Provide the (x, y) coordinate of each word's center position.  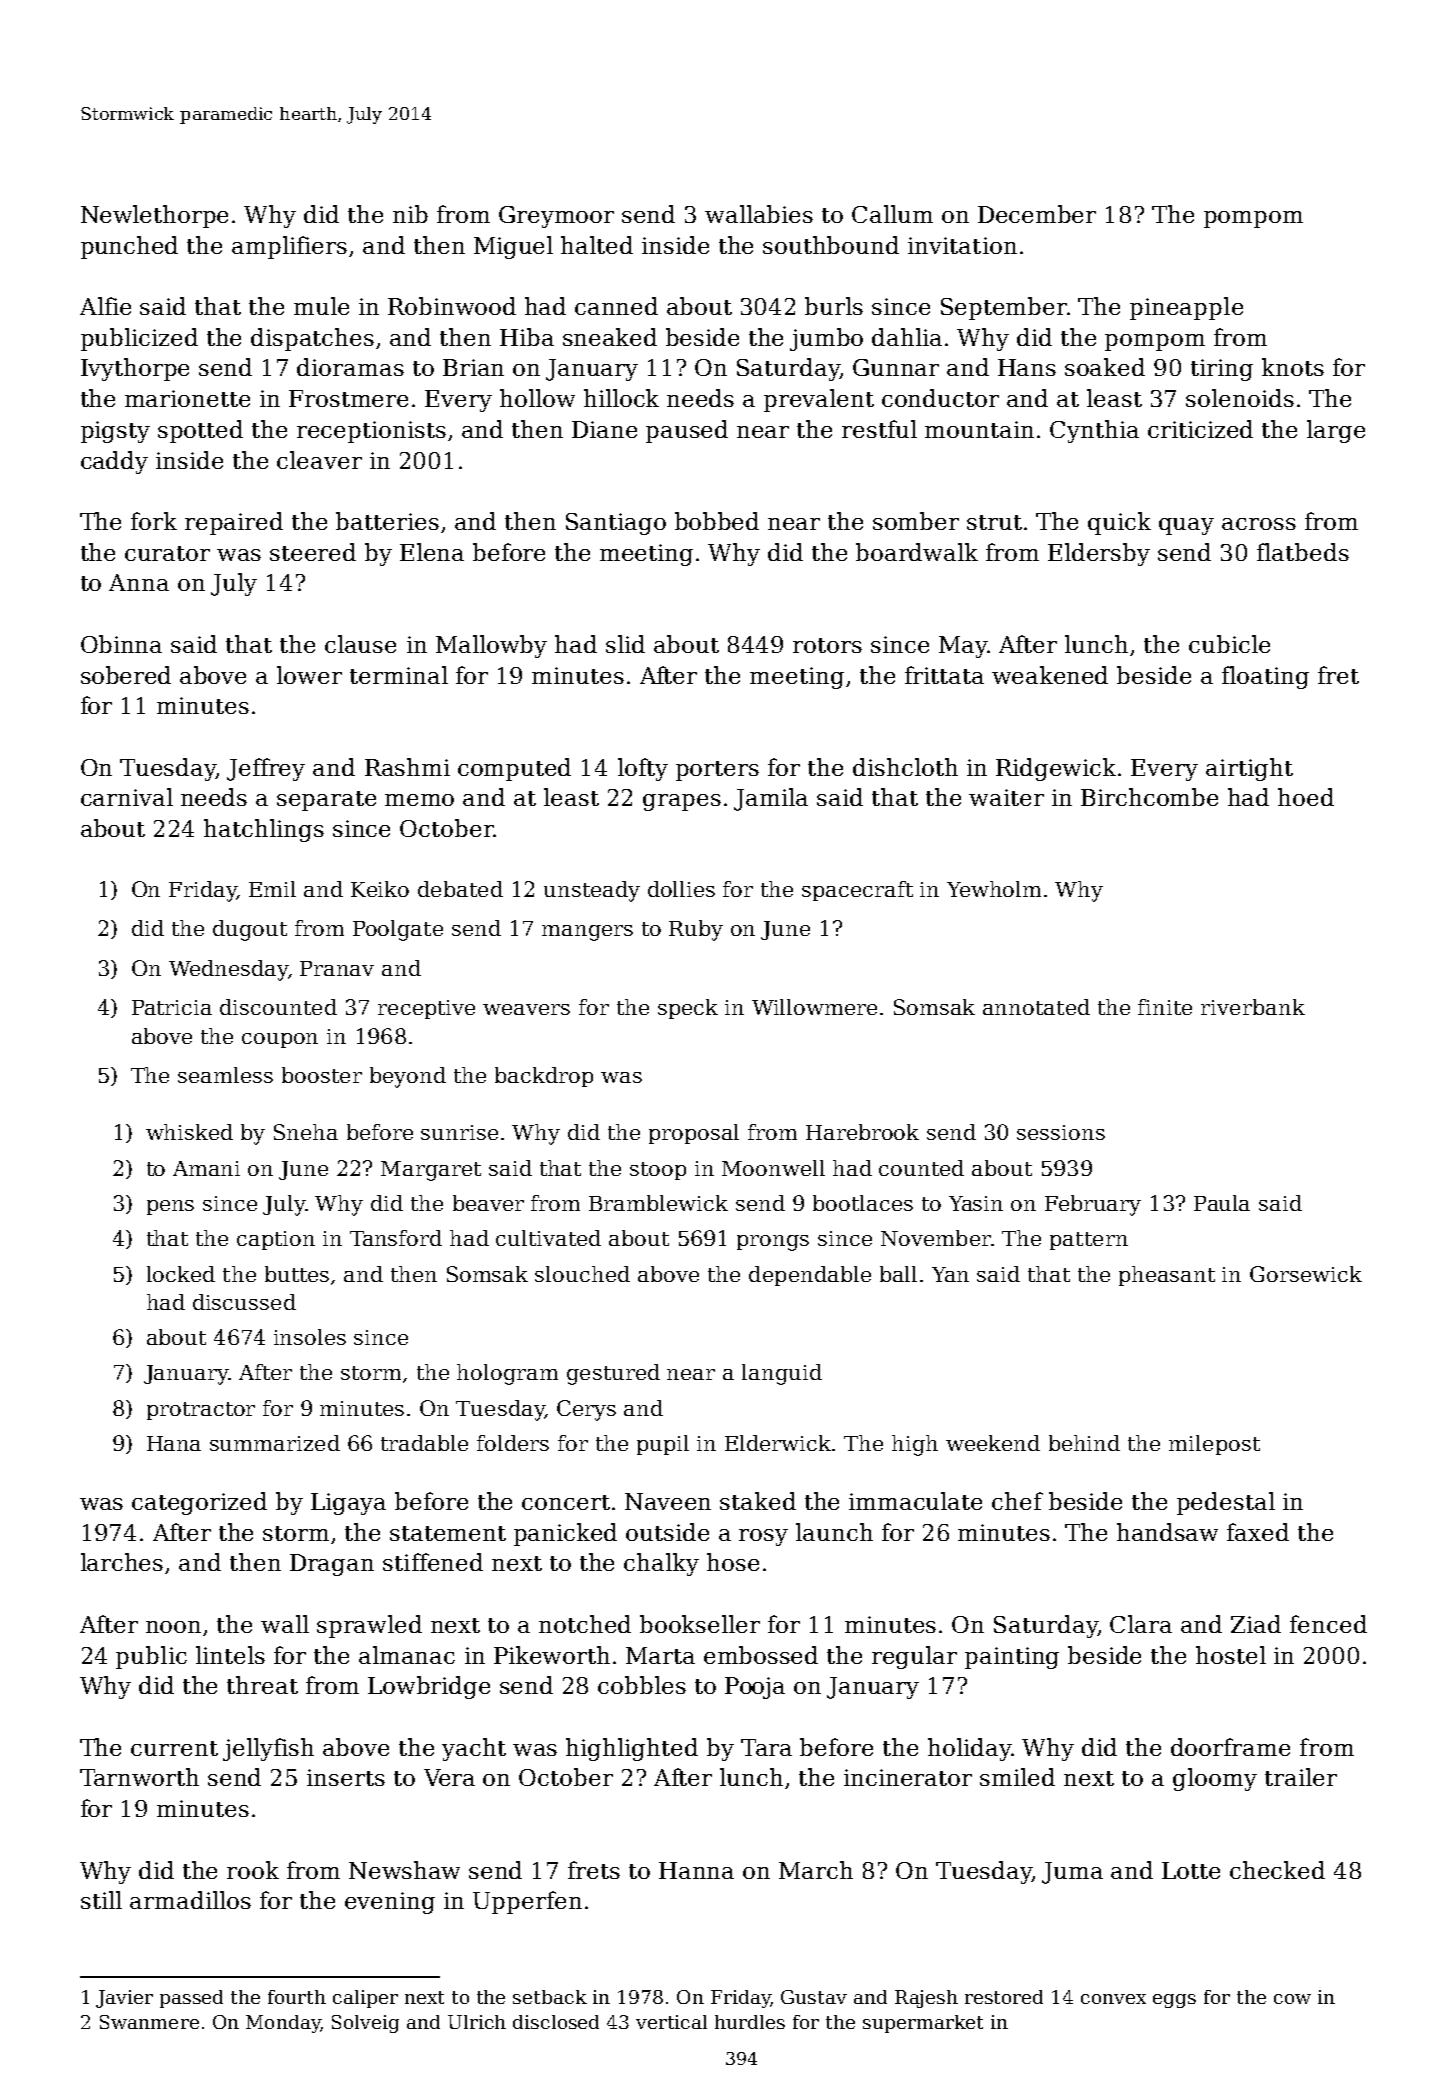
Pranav (337, 968)
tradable (424, 1443)
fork (154, 521)
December (1037, 214)
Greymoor (556, 217)
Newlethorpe (154, 216)
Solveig (365, 2024)
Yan (950, 1274)
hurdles (750, 2022)
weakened (1050, 675)
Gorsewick (1306, 1274)
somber (916, 521)
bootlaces (863, 1203)
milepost (1214, 1445)
